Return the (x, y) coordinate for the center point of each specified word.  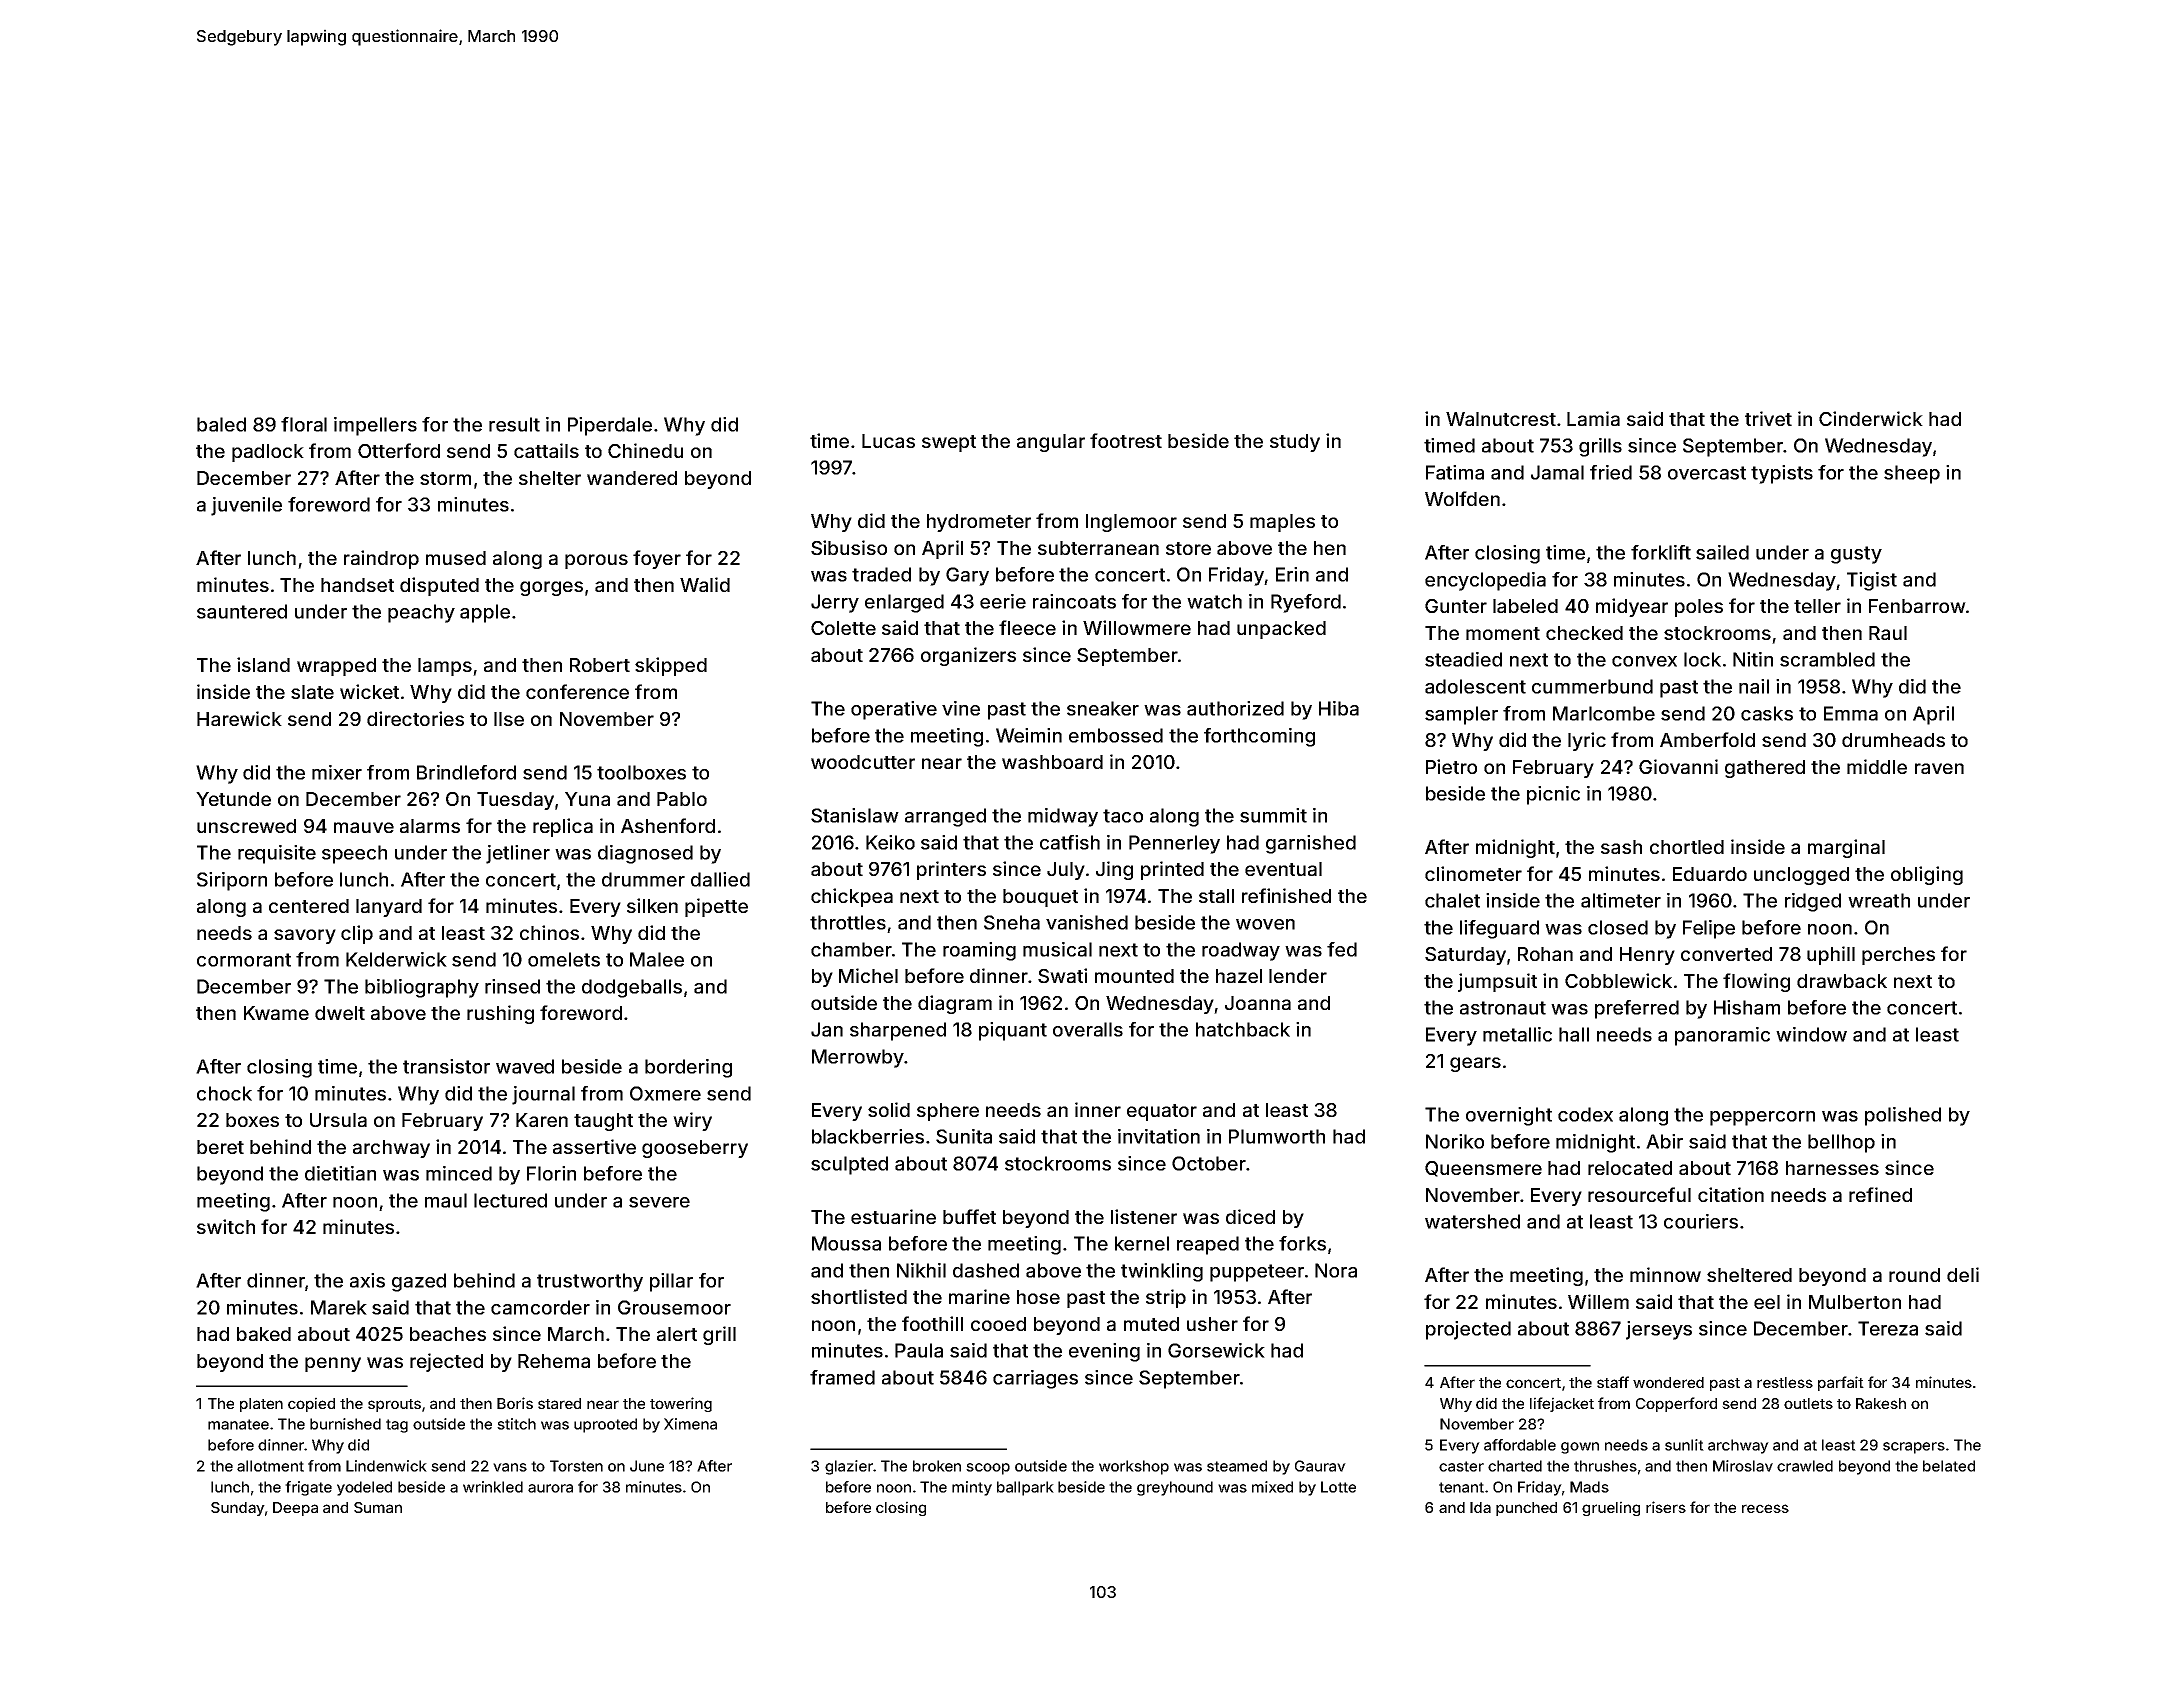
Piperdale (610, 426)
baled (221, 424)
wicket (369, 691)
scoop (988, 1469)
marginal (1846, 848)
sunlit (1684, 1445)
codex (1585, 1114)
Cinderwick (1871, 418)
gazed (419, 1282)
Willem (1598, 1301)
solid (889, 1109)
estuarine (893, 1216)
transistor (446, 1066)
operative (894, 710)
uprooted (605, 1425)
